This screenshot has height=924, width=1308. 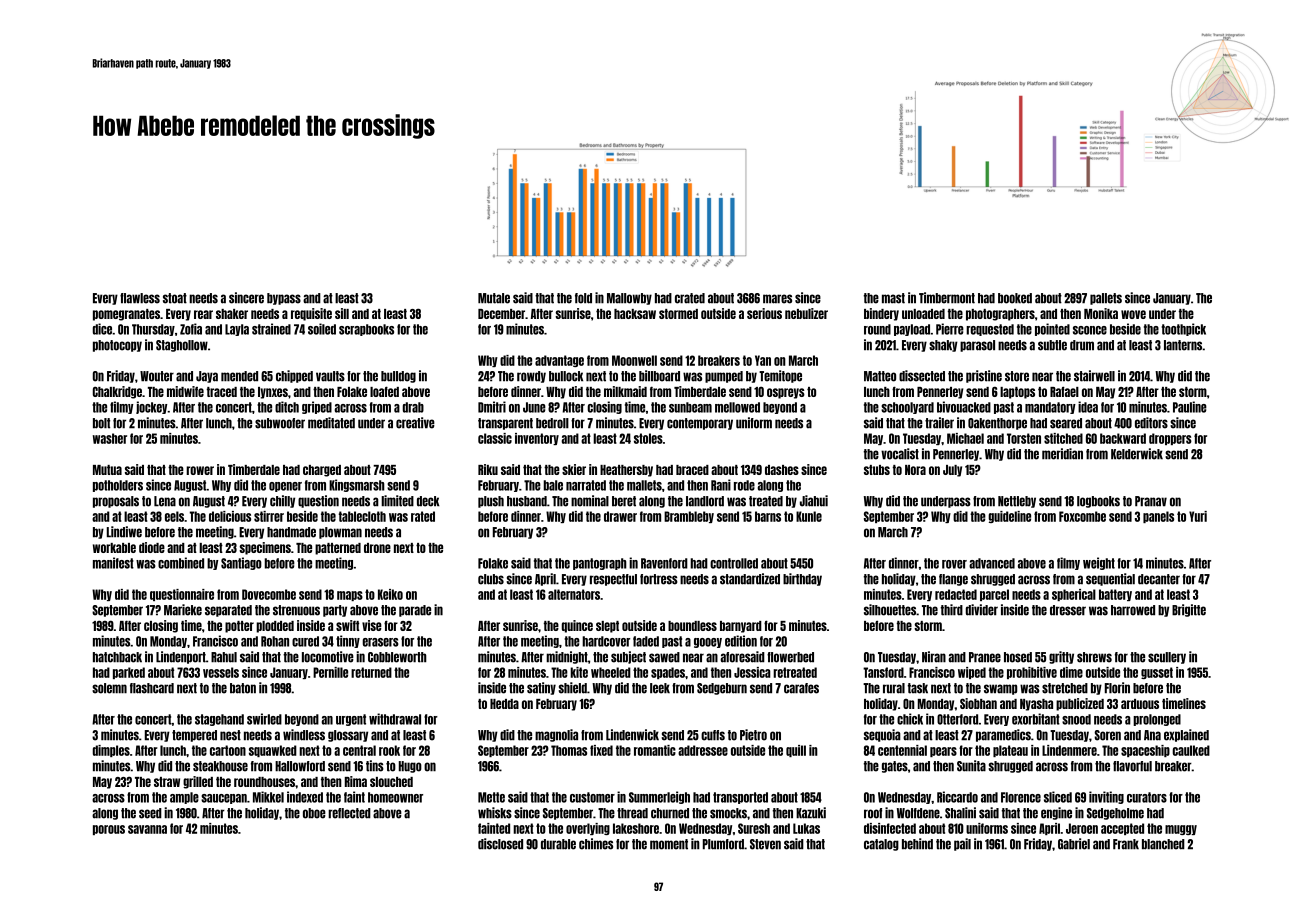 I want to click on vaults, so click(x=330, y=376).
